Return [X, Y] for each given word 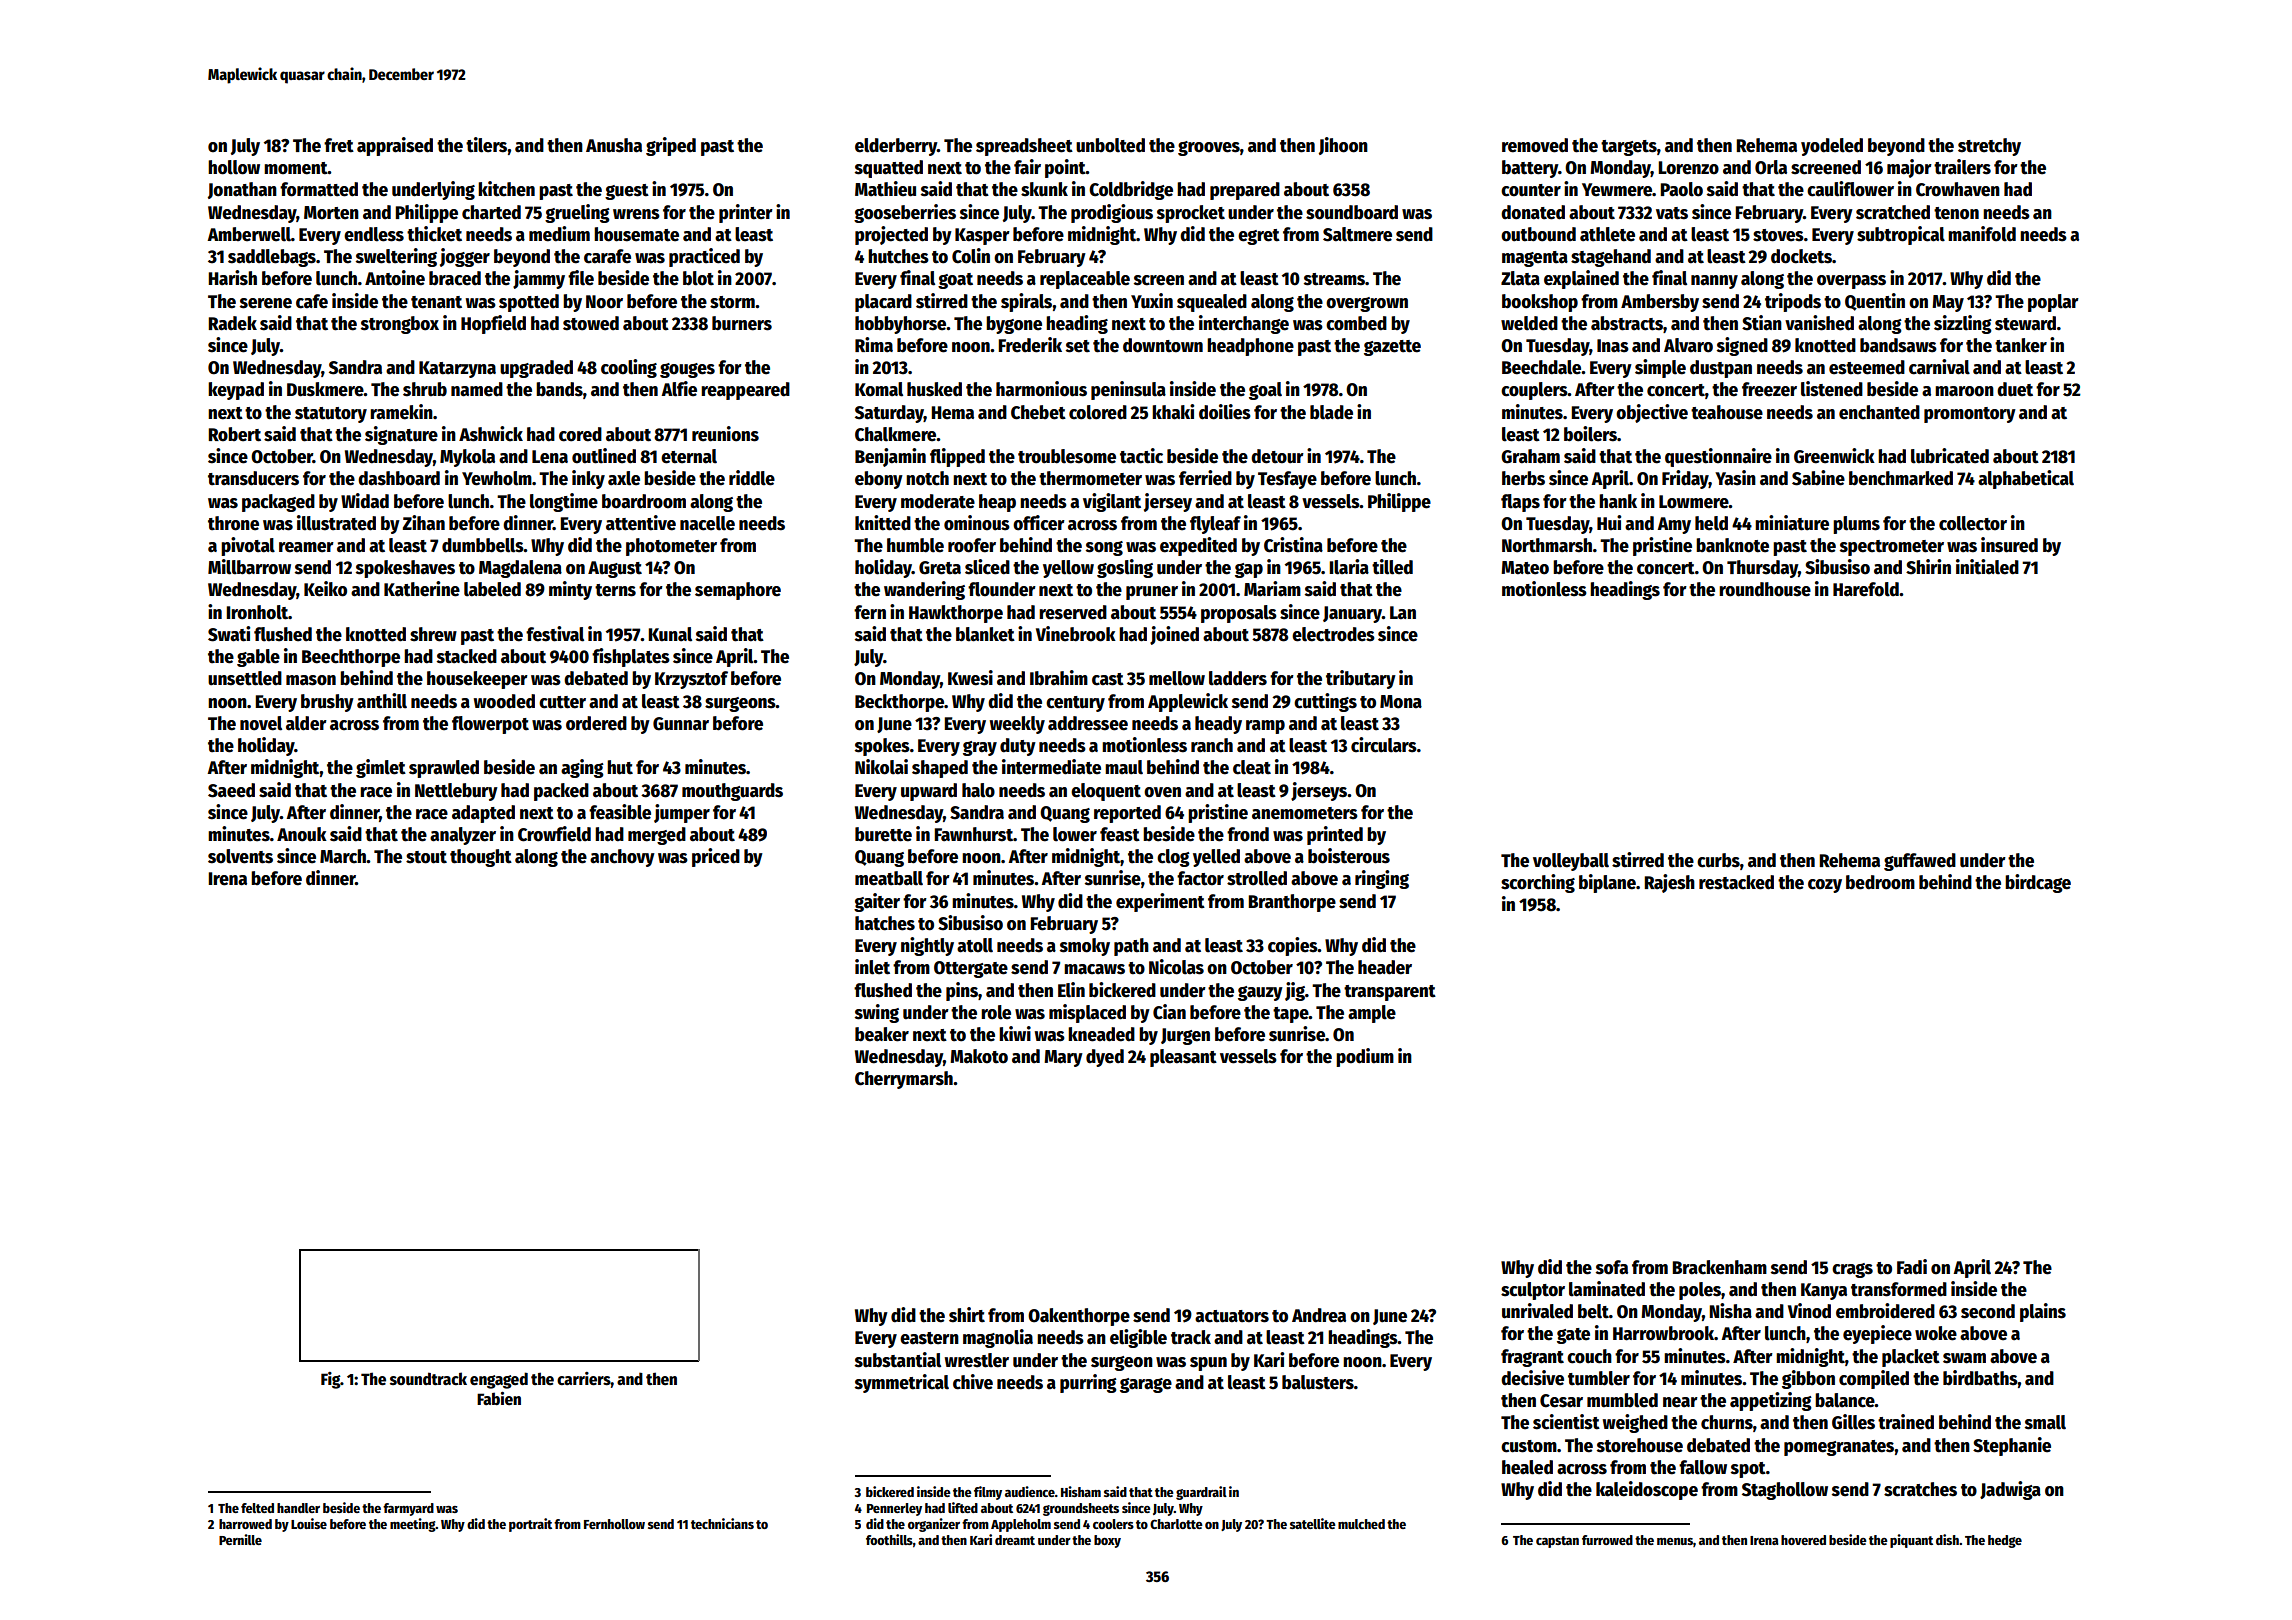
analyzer [463, 836]
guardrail [1201, 1493]
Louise [309, 1523]
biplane [1607, 883]
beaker [882, 1034]
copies [1293, 946]
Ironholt [257, 612]
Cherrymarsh [904, 1080]
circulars [1384, 745]
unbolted [1110, 145]
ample [1372, 1014]
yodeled [1832, 147]
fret [339, 145]
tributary [1361, 679]
